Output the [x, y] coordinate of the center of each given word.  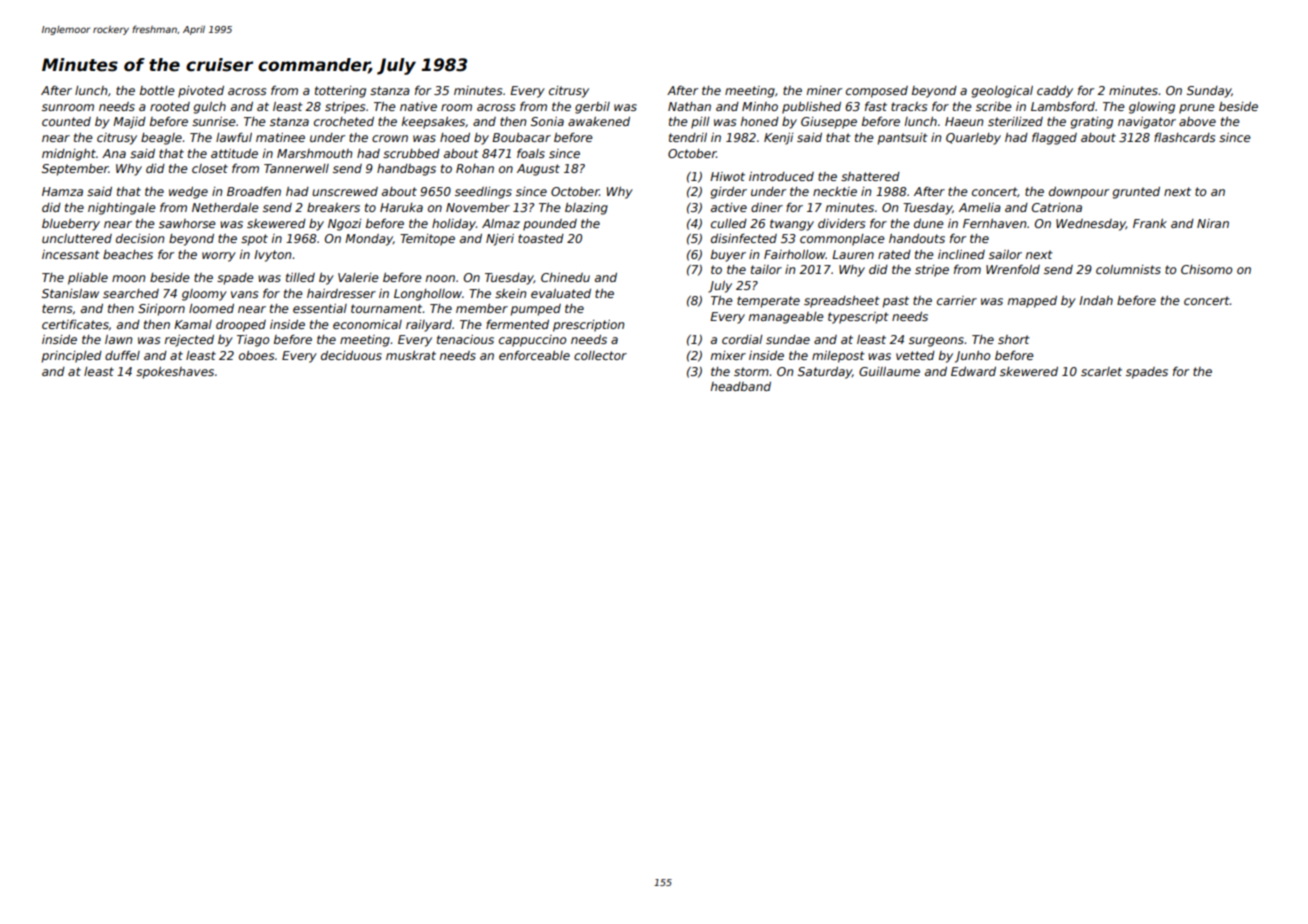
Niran [1213, 223]
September [75, 170]
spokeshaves [175, 373]
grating [1091, 123]
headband [741, 386]
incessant [71, 254]
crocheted [344, 121]
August [538, 170]
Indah [1096, 300]
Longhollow [428, 295]
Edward [973, 371]
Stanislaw [70, 293]
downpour [1079, 193]
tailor [766, 269]
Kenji [778, 139]
